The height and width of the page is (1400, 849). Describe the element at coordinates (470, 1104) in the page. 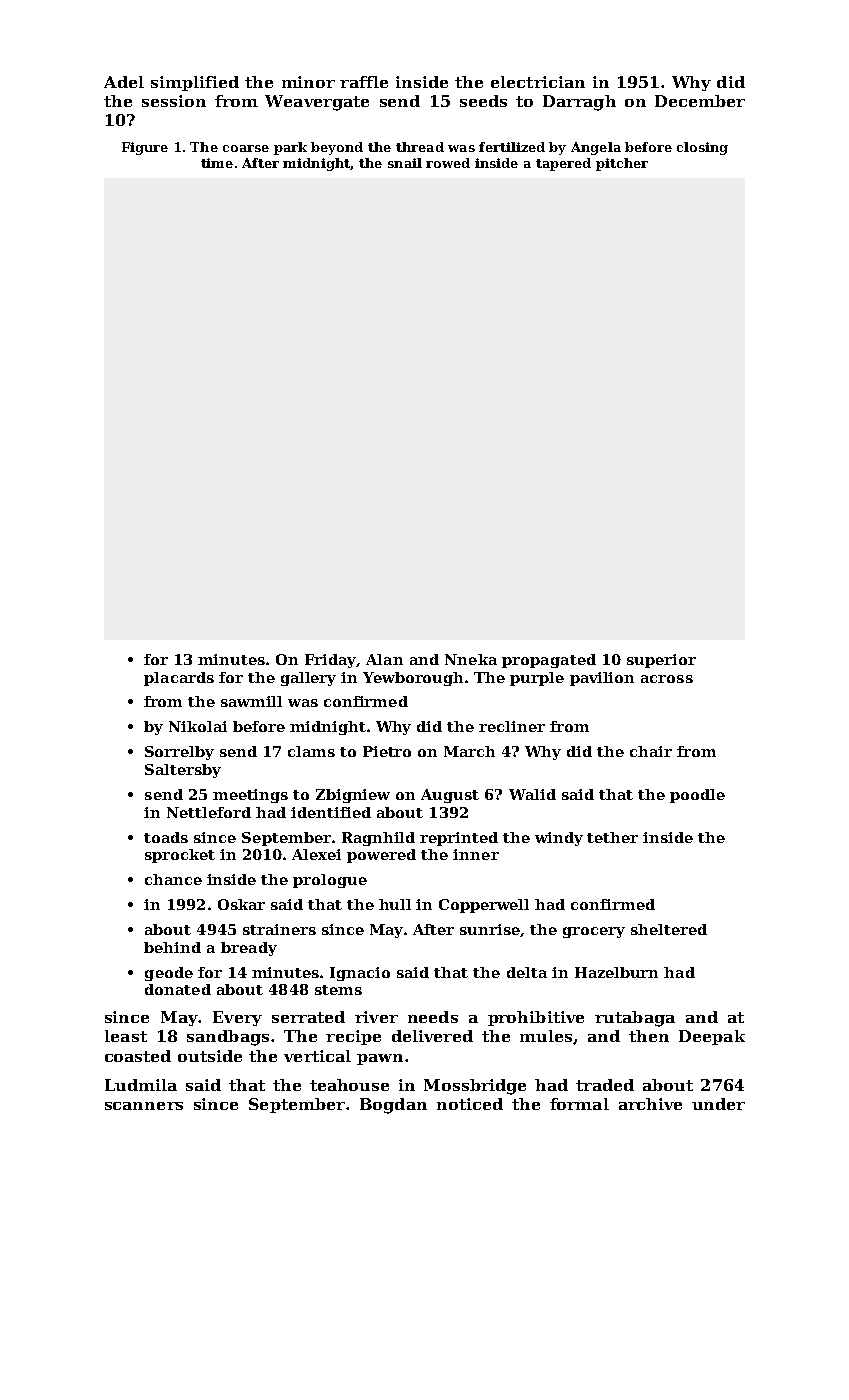

I see `noticed` at that location.
